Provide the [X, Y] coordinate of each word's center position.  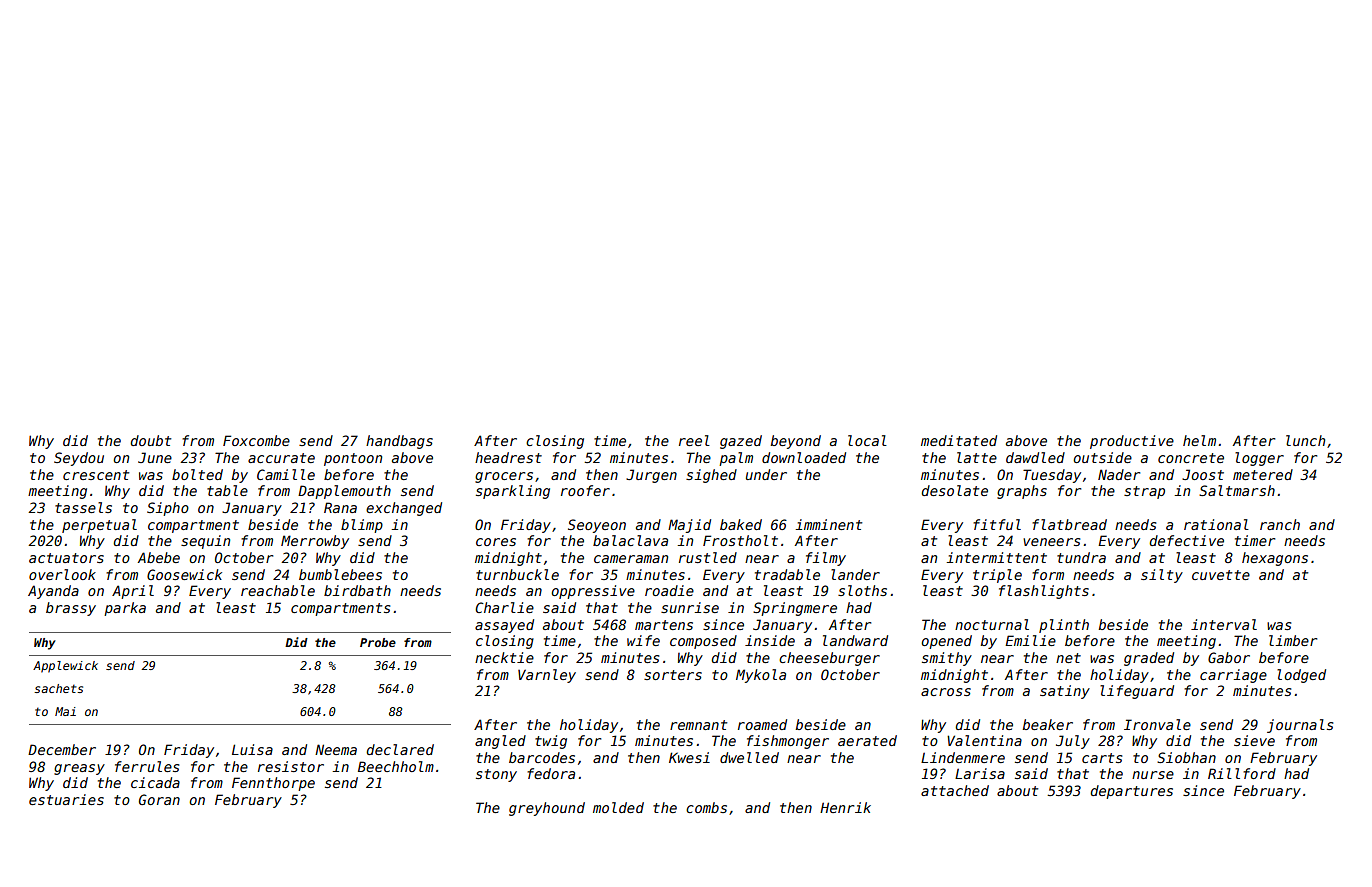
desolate [954, 490]
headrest [508, 457]
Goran [159, 799]
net [1068, 658]
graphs [1022, 492]
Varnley [547, 676]
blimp [362, 526]
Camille [286, 474]
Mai [65, 711]
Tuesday [1052, 476]
